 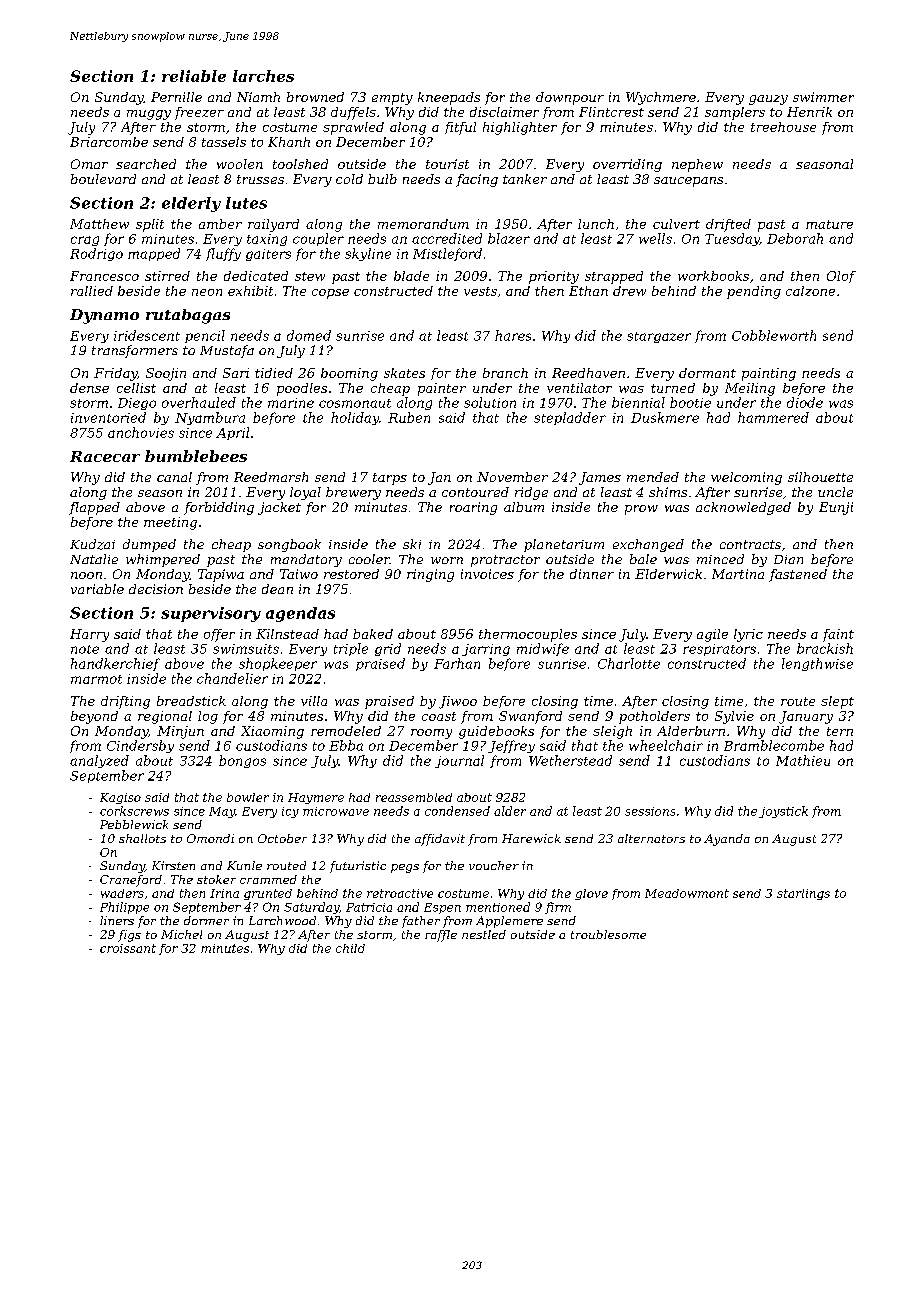 What do you see at coordinates (748, 635) in the screenshot?
I see `lyric` at bounding box center [748, 635].
